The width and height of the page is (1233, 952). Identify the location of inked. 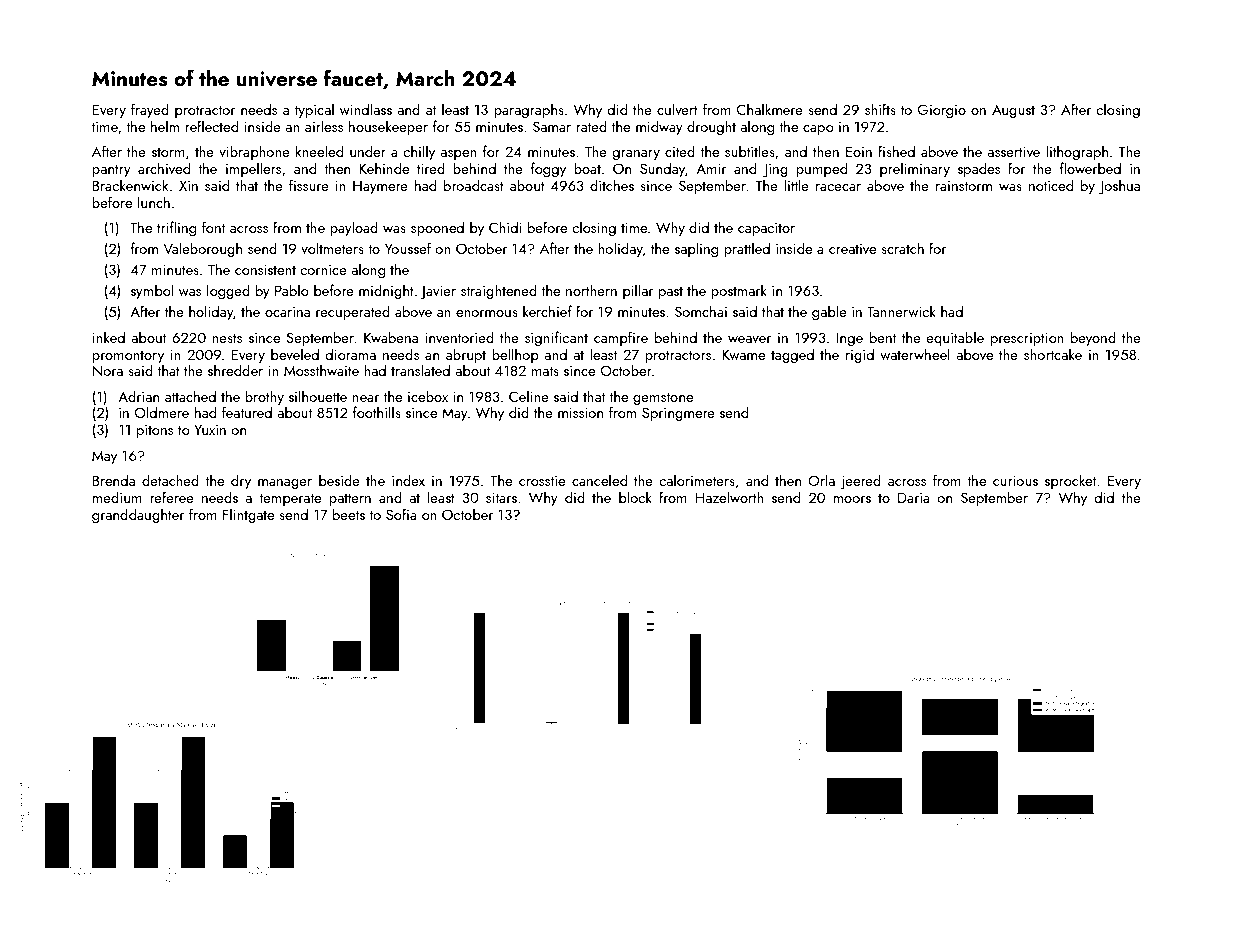
(108, 337).
